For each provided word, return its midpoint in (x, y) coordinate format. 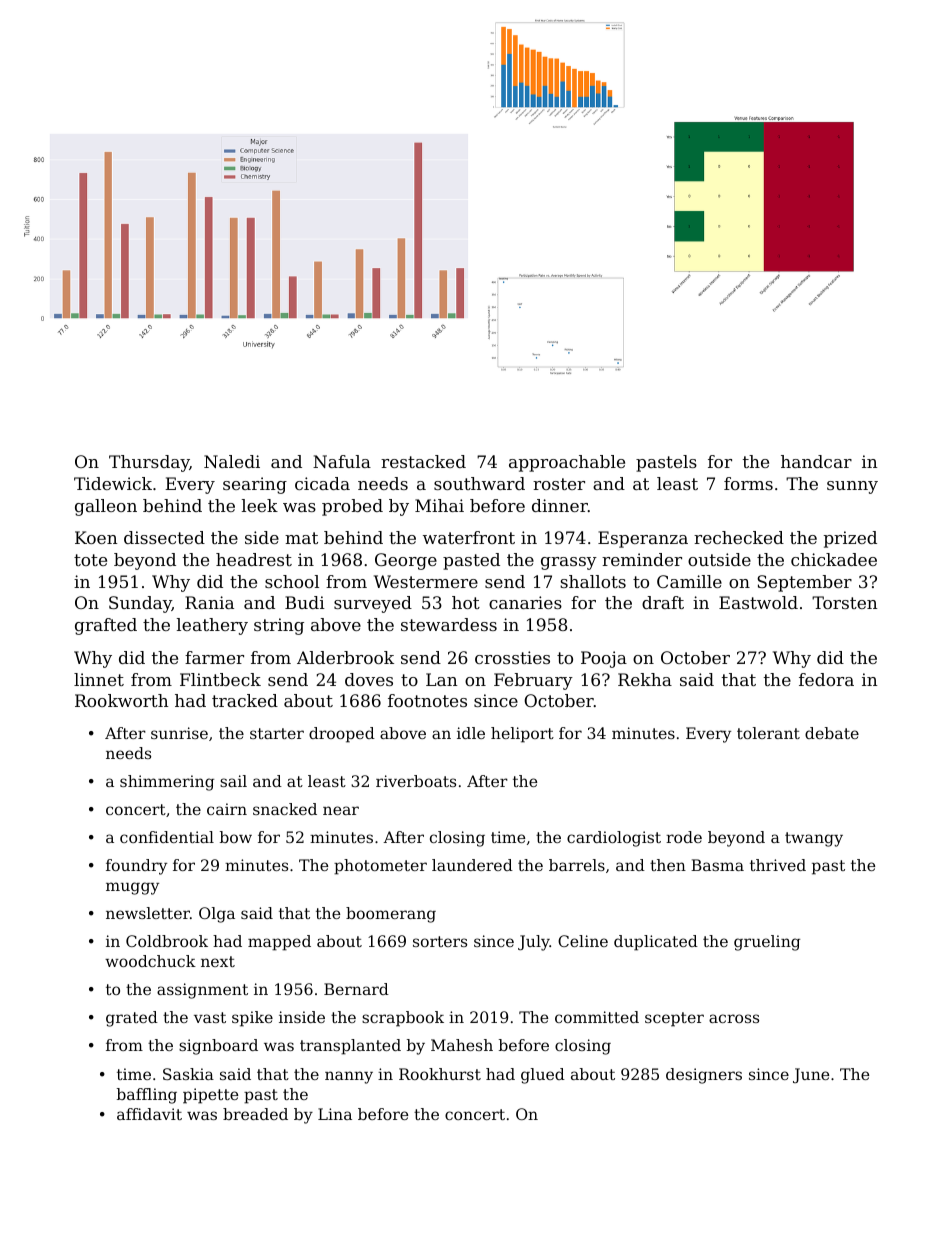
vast (210, 1017)
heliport (522, 735)
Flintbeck (220, 679)
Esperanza (643, 539)
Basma (717, 865)
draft (663, 602)
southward (479, 483)
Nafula (342, 461)
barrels (577, 865)
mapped (279, 943)
